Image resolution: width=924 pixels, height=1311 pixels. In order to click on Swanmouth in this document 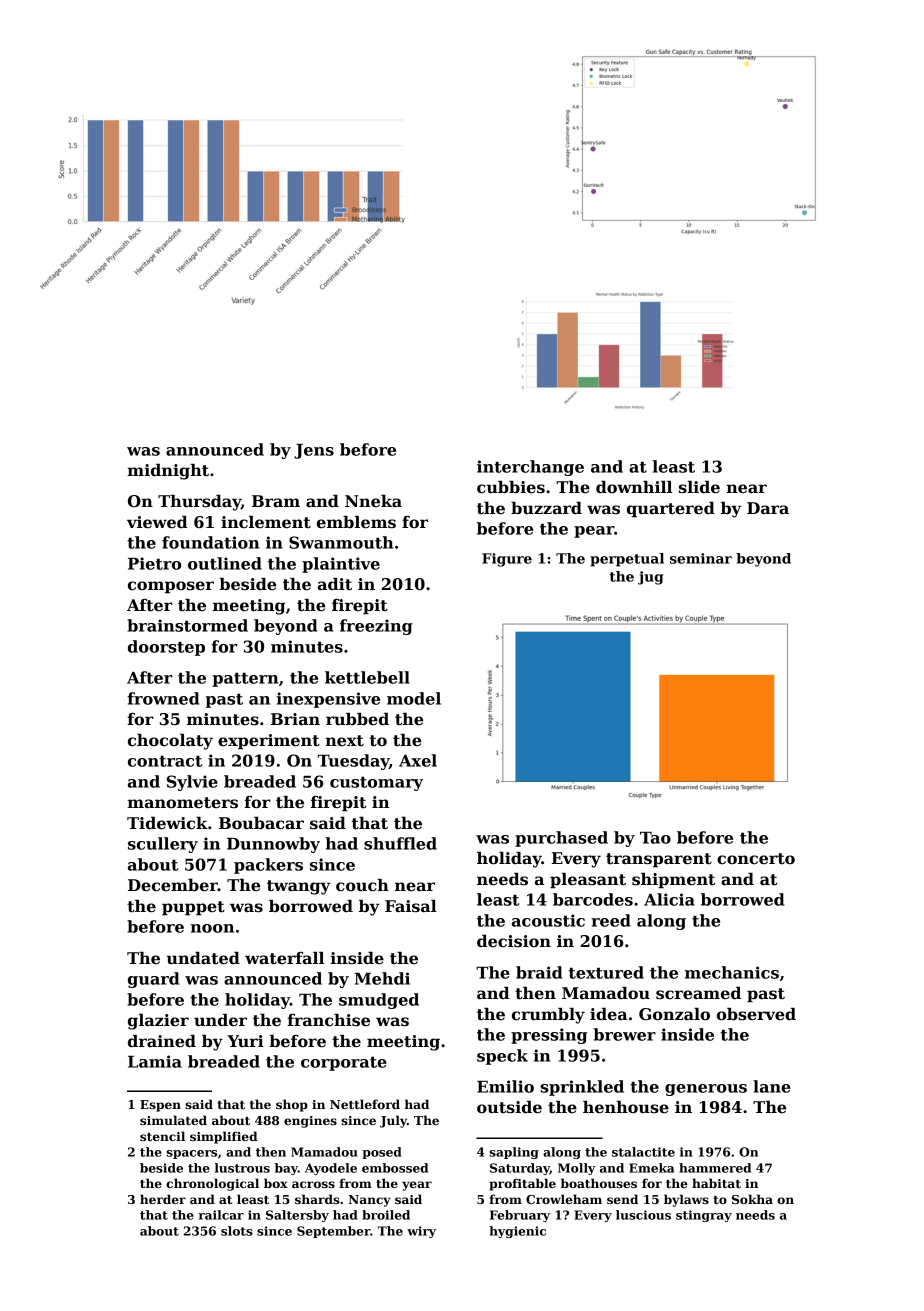, I will do `click(341, 542)`.
